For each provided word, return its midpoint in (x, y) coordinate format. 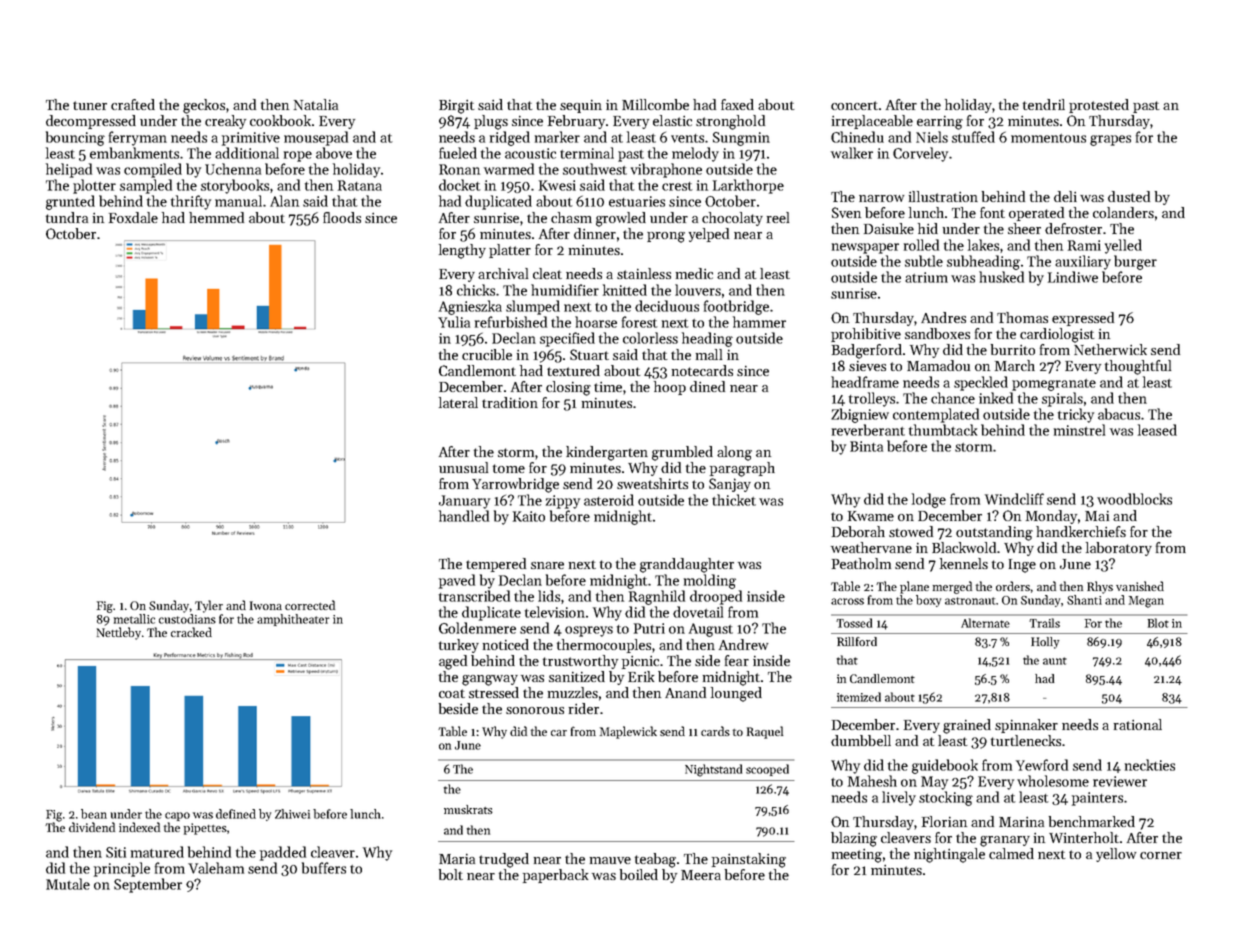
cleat (547, 273)
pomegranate (1054, 385)
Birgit (457, 107)
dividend (92, 827)
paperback (555, 876)
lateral (458, 402)
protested (1099, 106)
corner (1161, 855)
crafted (133, 104)
